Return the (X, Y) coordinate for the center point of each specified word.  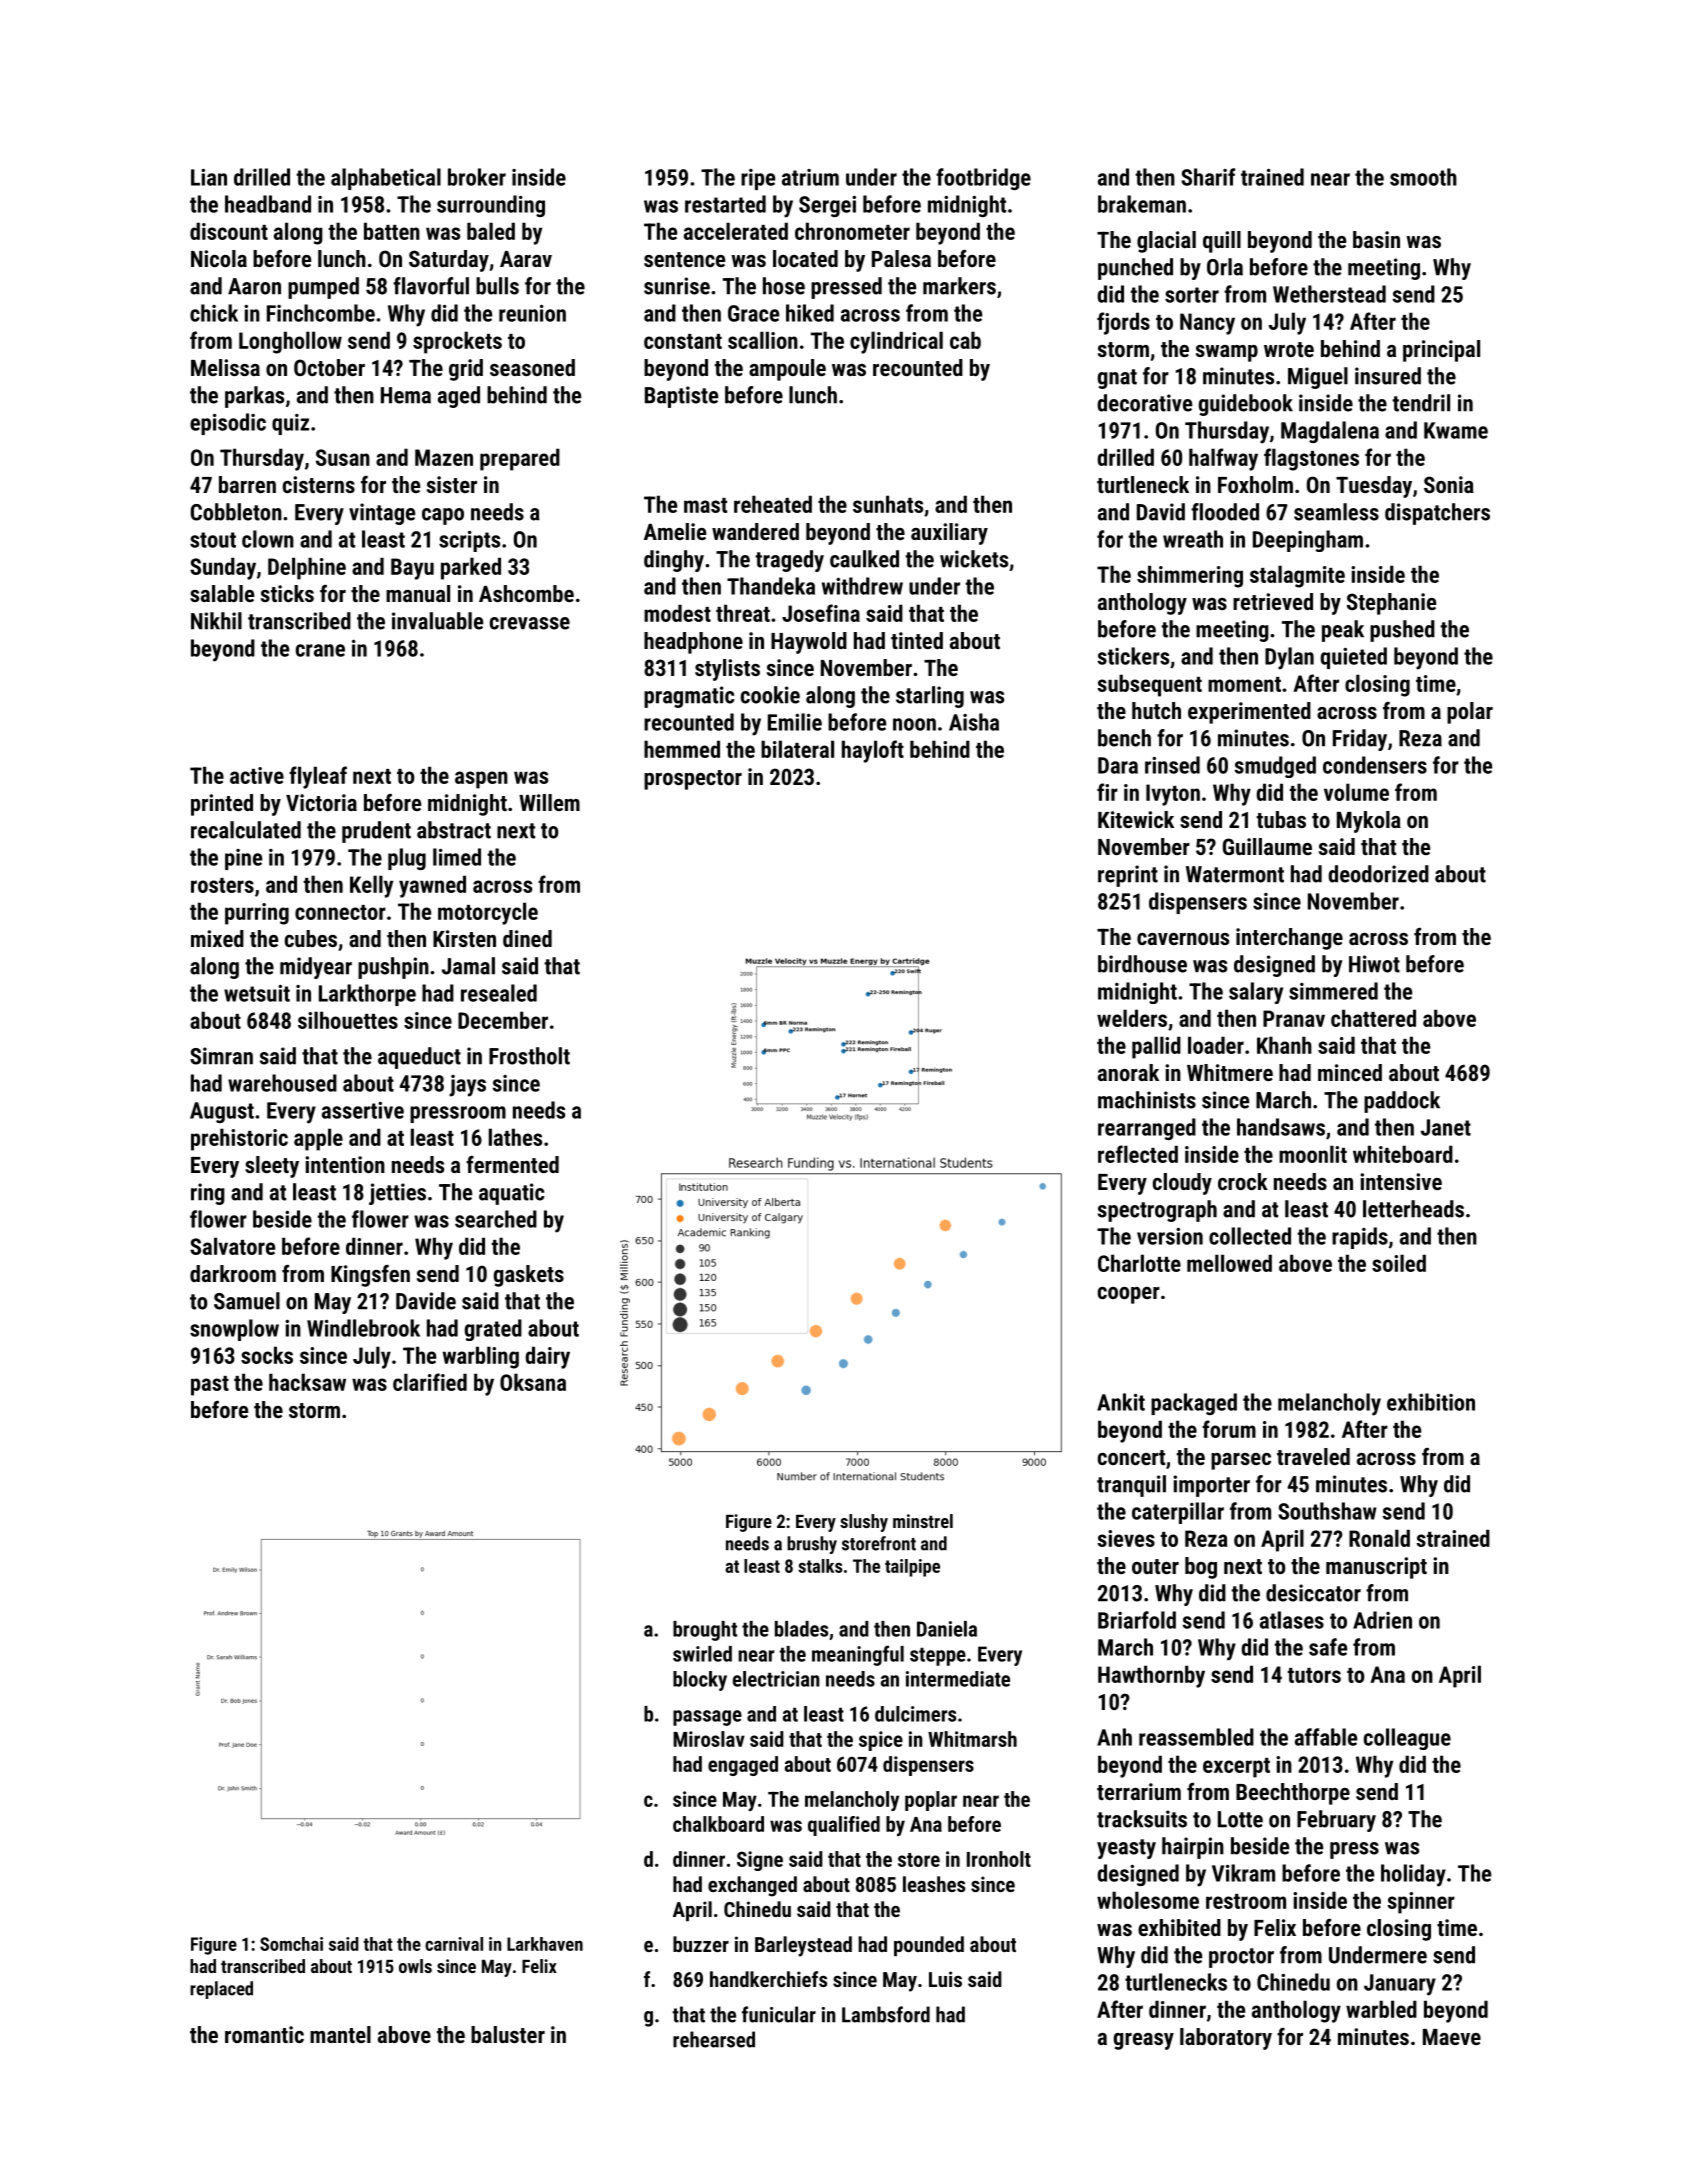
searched (496, 1219)
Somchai (291, 1944)
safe (1328, 1647)
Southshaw (1327, 1511)
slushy (864, 1523)
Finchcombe (321, 313)
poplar (931, 1801)
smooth (1423, 177)
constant (683, 341)
